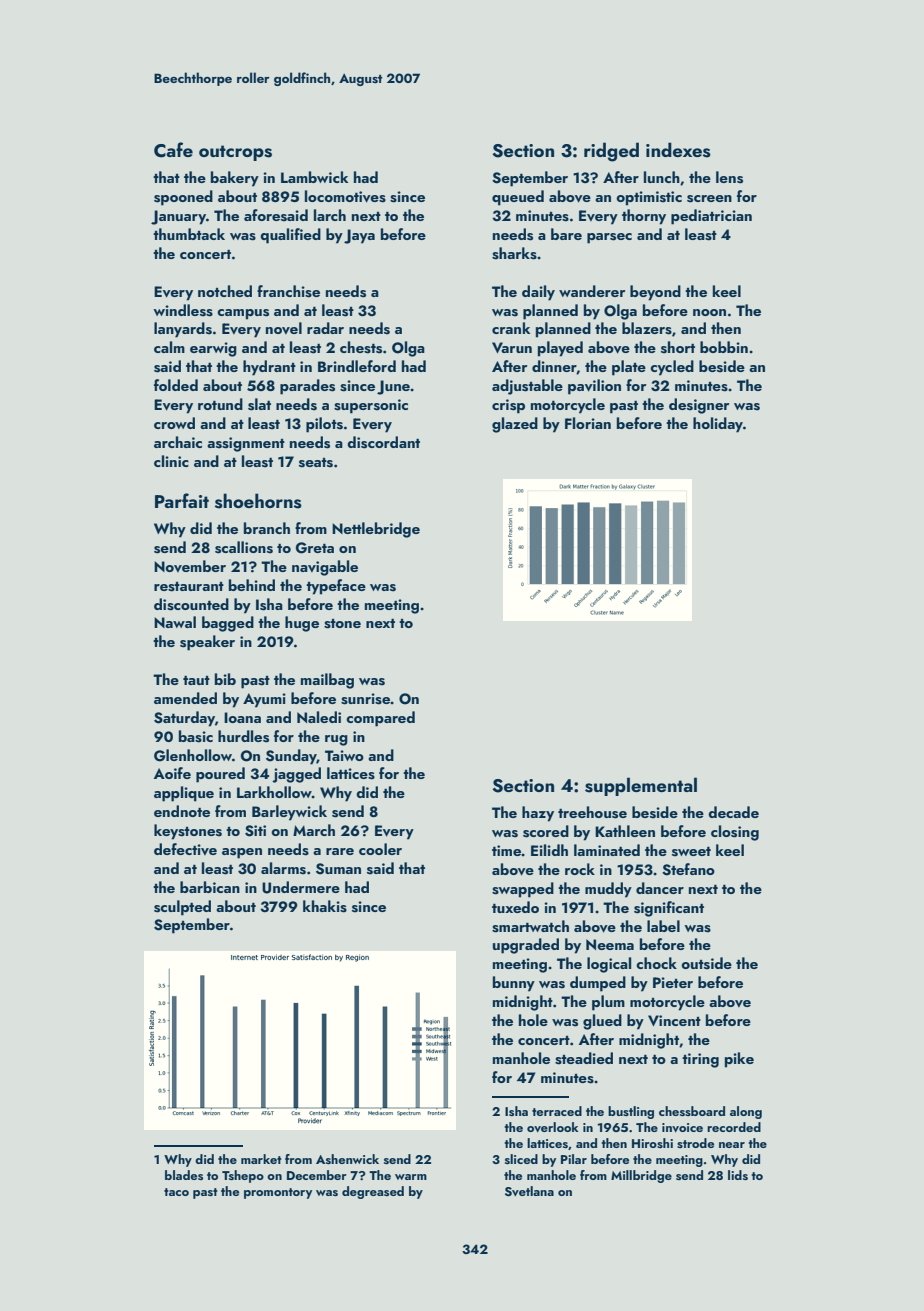  What do you see at coordinates (261, 1159) in the screenshot?
I see `market` at bounding box center [261, 1159].
